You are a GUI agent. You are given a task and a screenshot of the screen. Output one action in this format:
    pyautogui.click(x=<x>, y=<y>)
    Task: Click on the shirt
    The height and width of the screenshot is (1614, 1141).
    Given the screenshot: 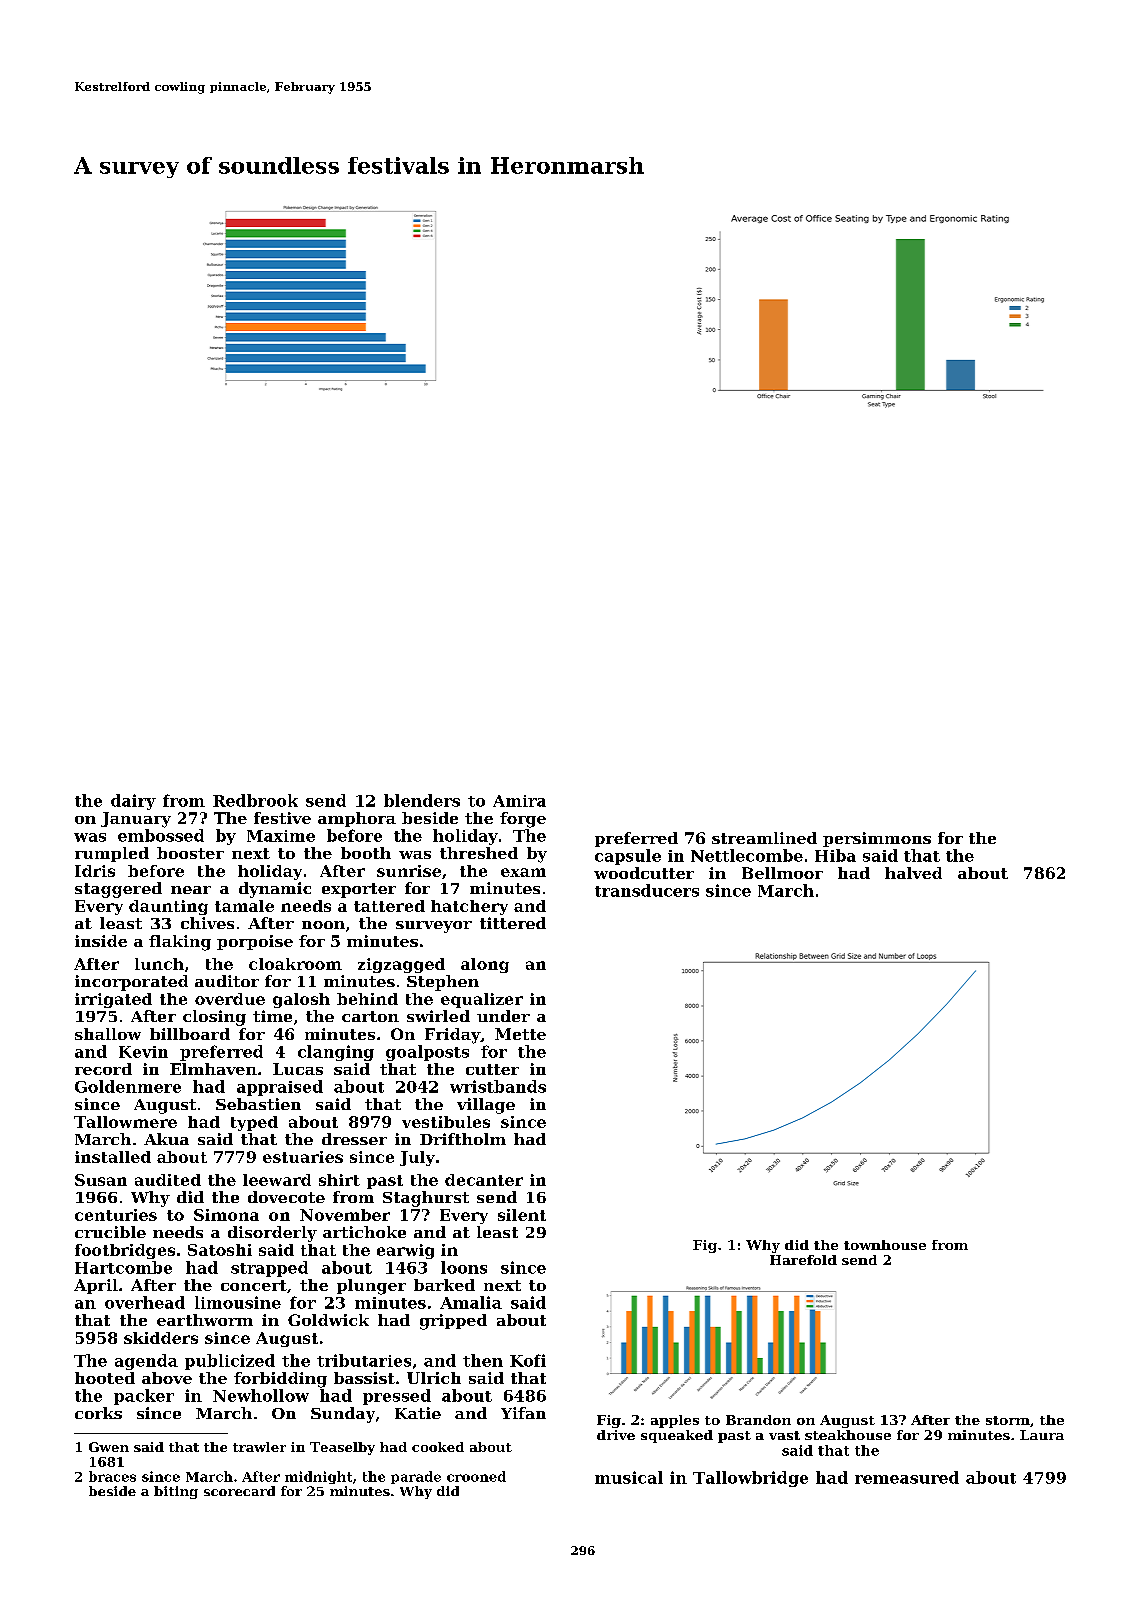 What is the action you would take?
    pyautogui.click(x=339, y=1180)
